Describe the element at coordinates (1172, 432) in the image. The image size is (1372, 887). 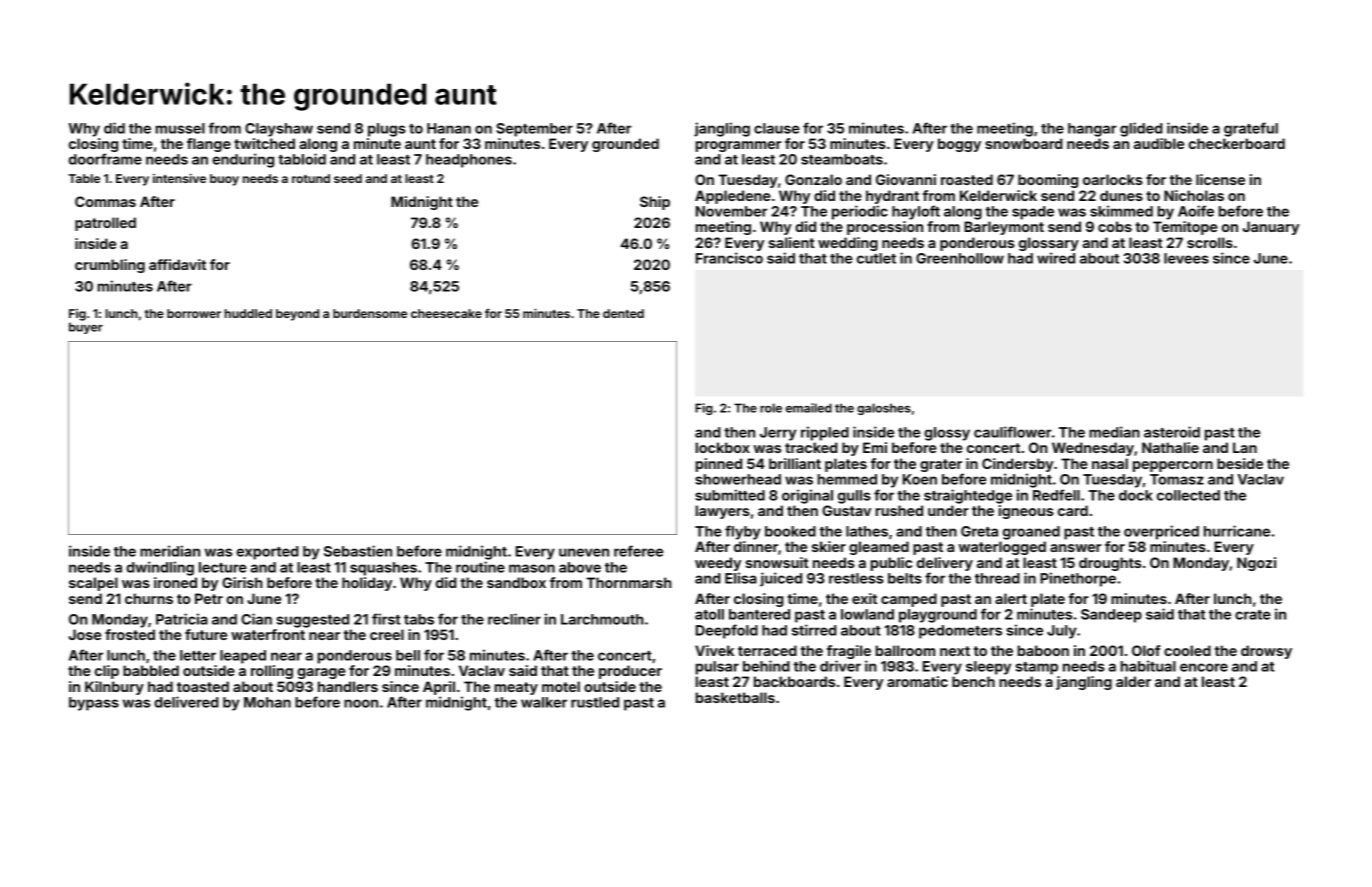
I see `asteroid` at that location.
